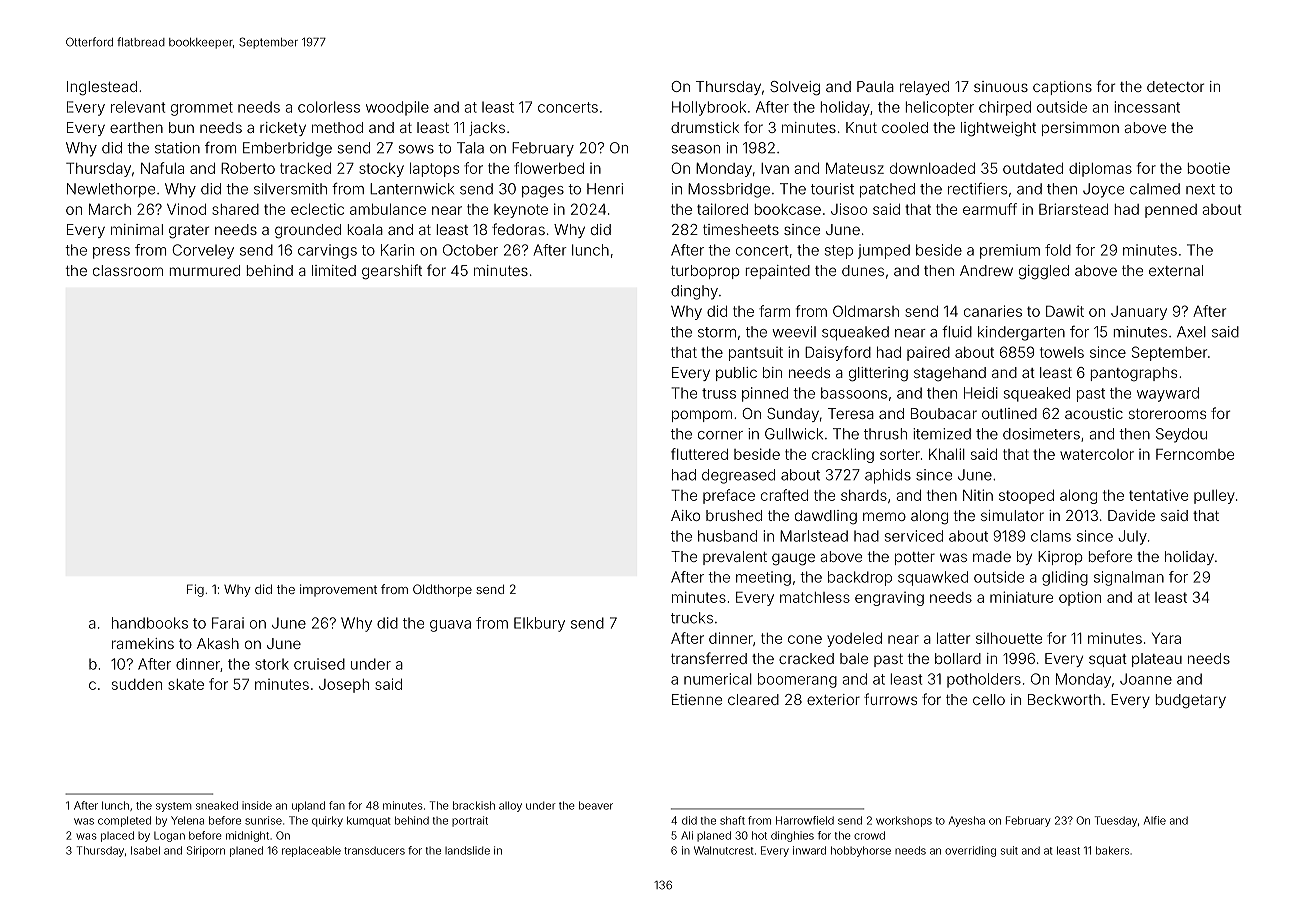  Describe the element at coordinates (1195, 454) in the screenshot. I see `Ferncombe` at that location.
